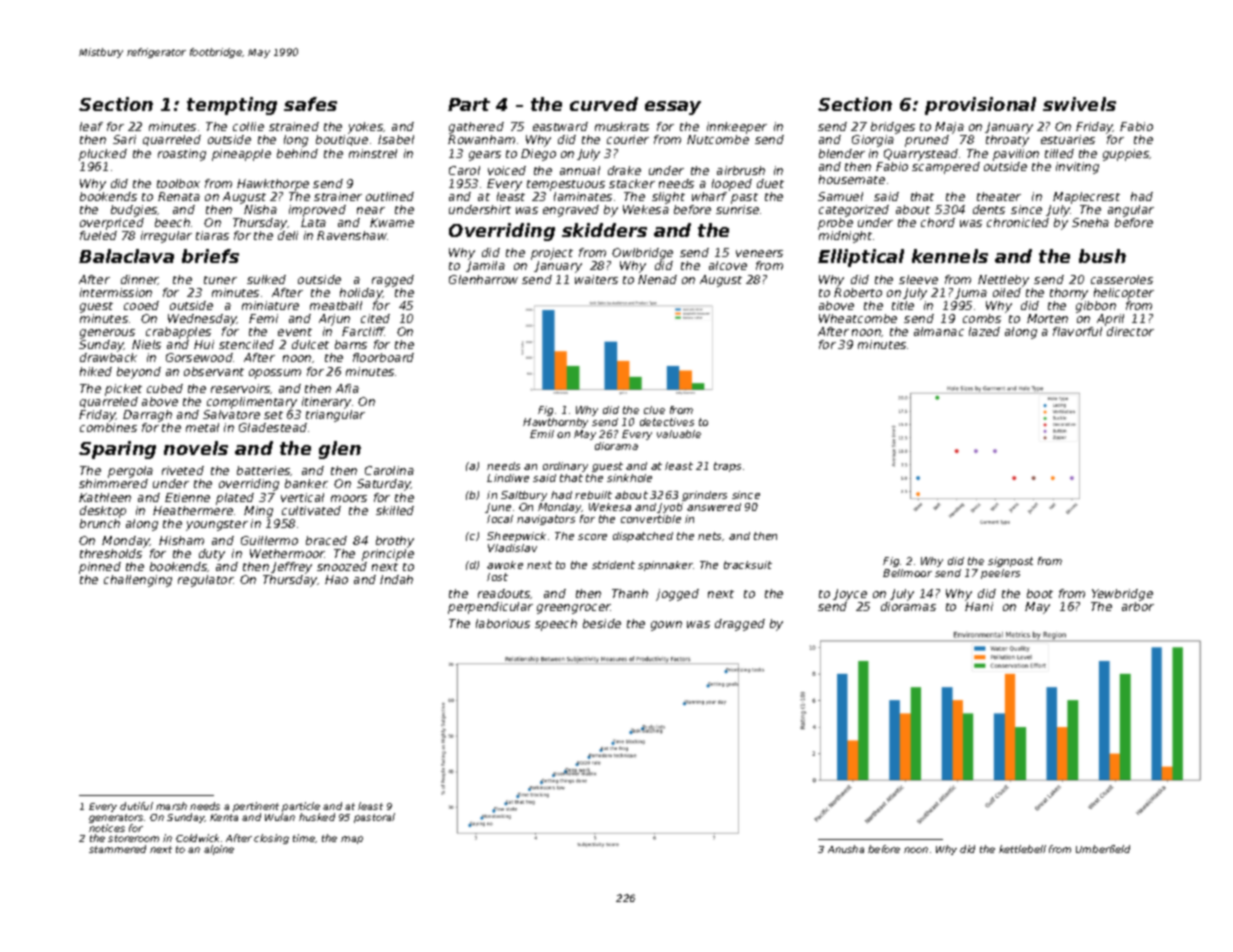  Describe the element at coordinates (854, 211) in the page. I see `categorized` at that location.
